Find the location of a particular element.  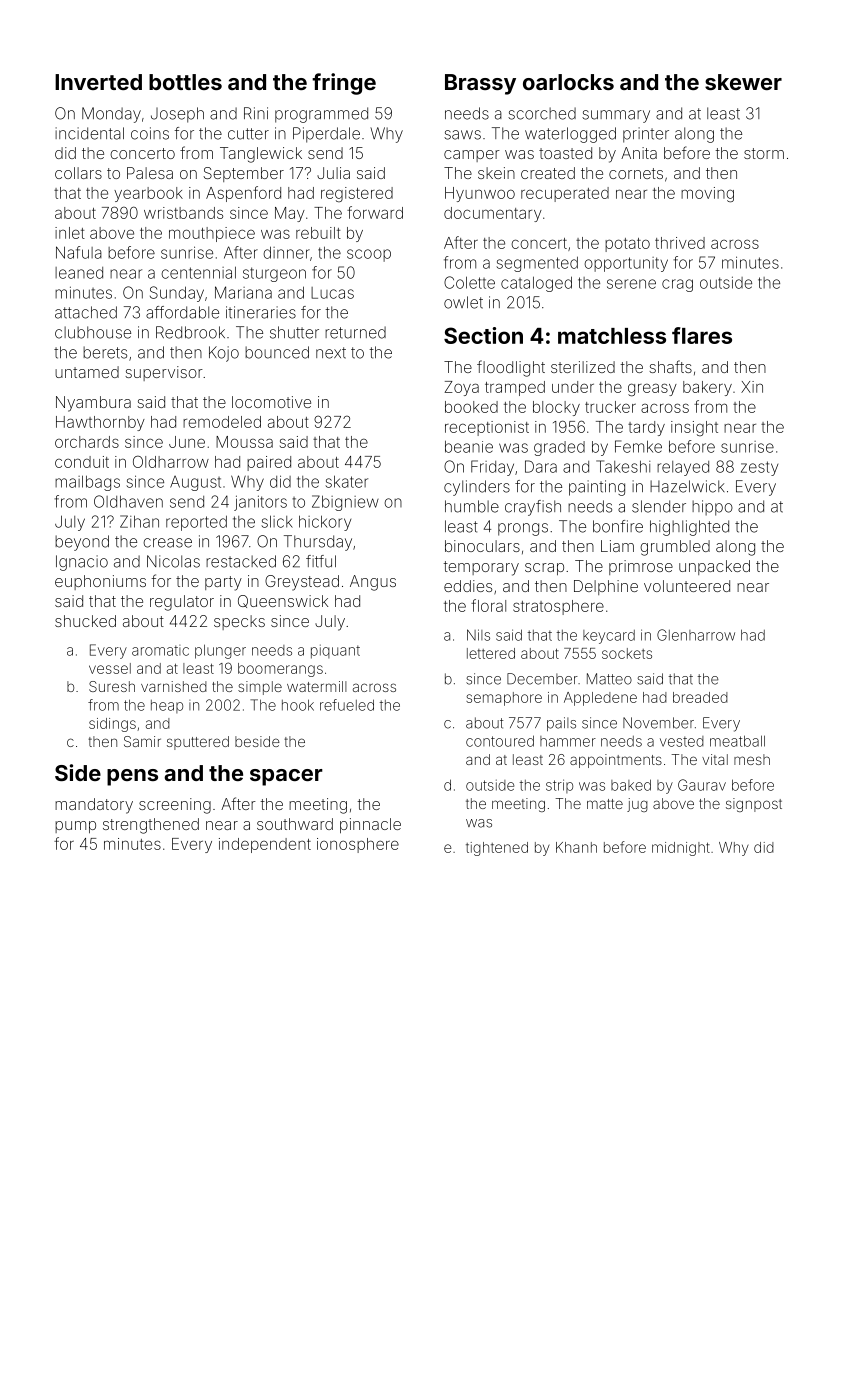

hickory is located at coordinates (325, 523).
